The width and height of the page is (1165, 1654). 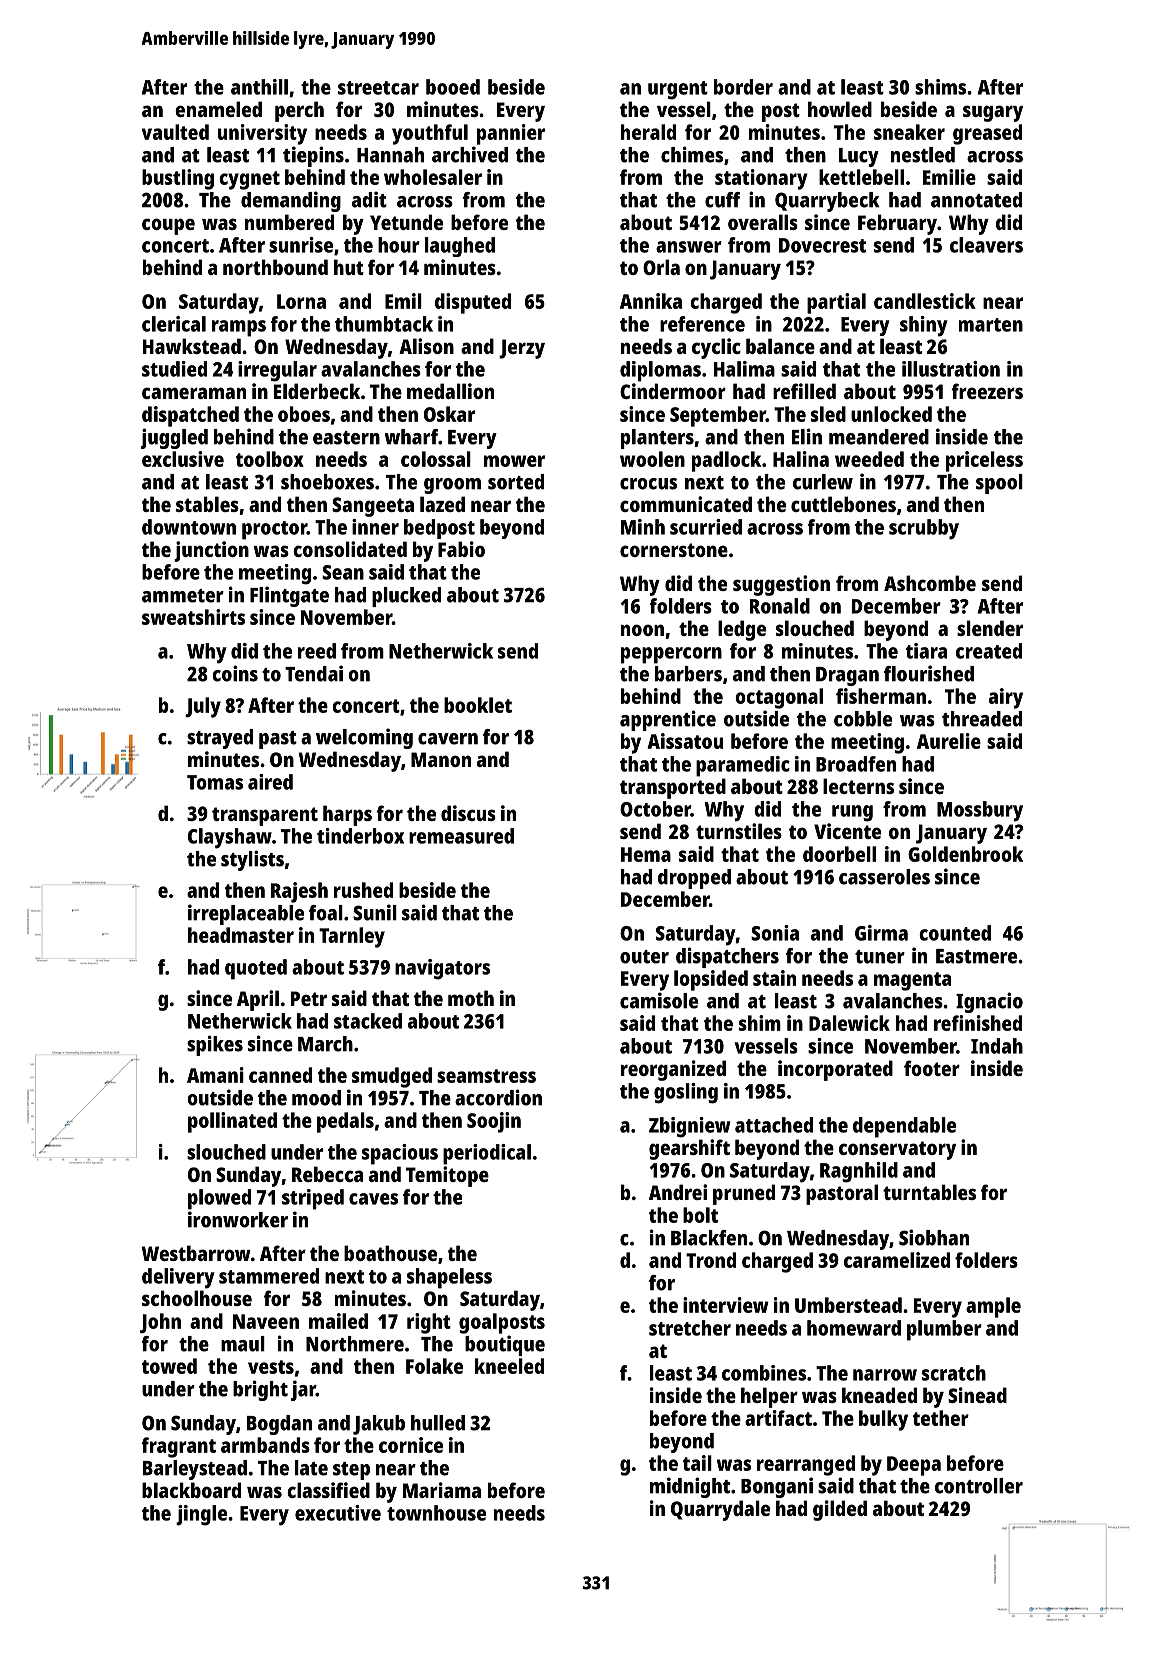 What do you see at coordinates (241, 935) in the page?
I see `headmaster` at bounding box center [241, 935].
